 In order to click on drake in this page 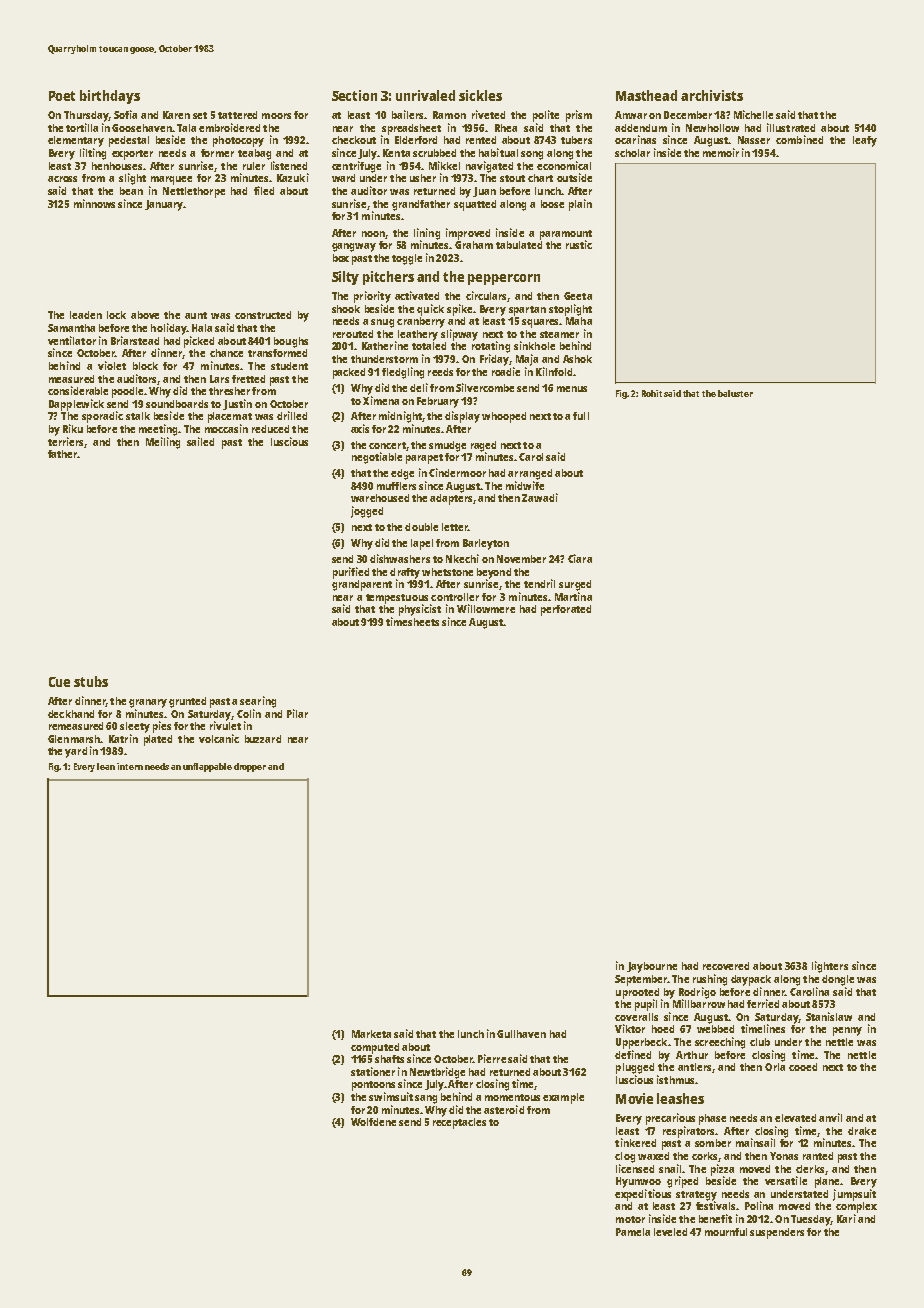, I will do `click(862, 1131)`.
